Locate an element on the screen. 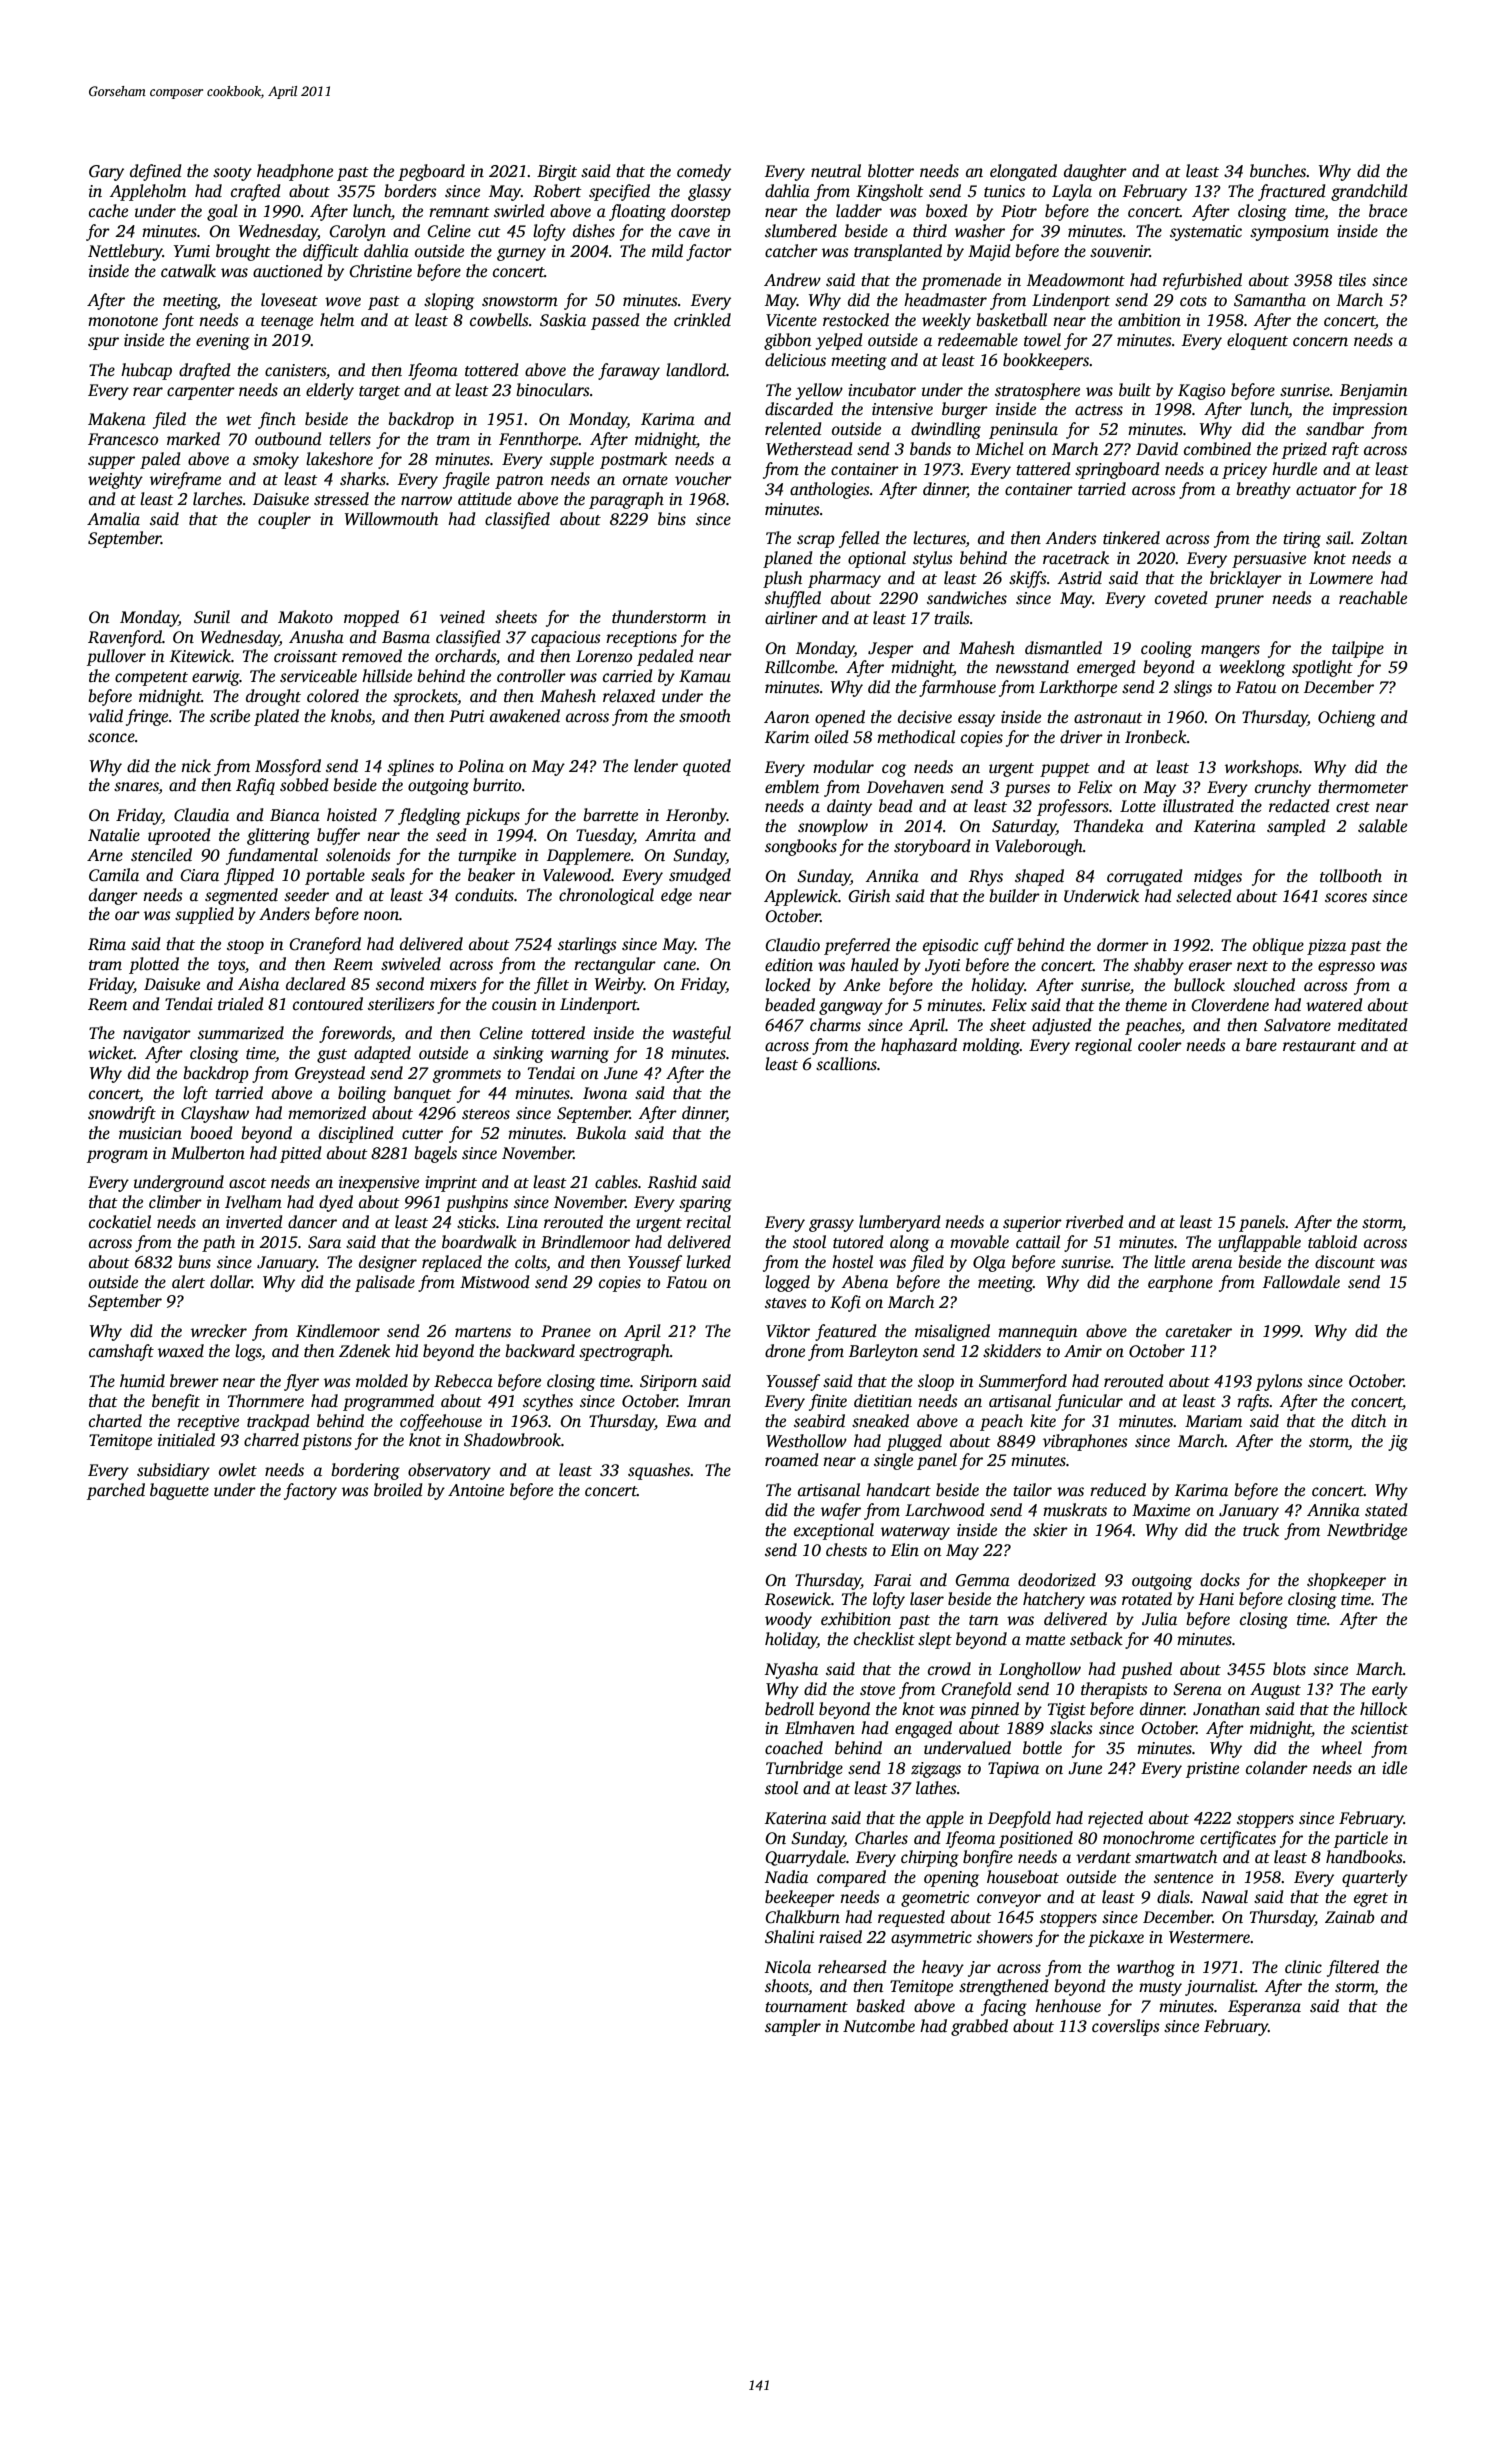 The image size is (1496, 2464). auctioned is located at coordinates (288, 271).
